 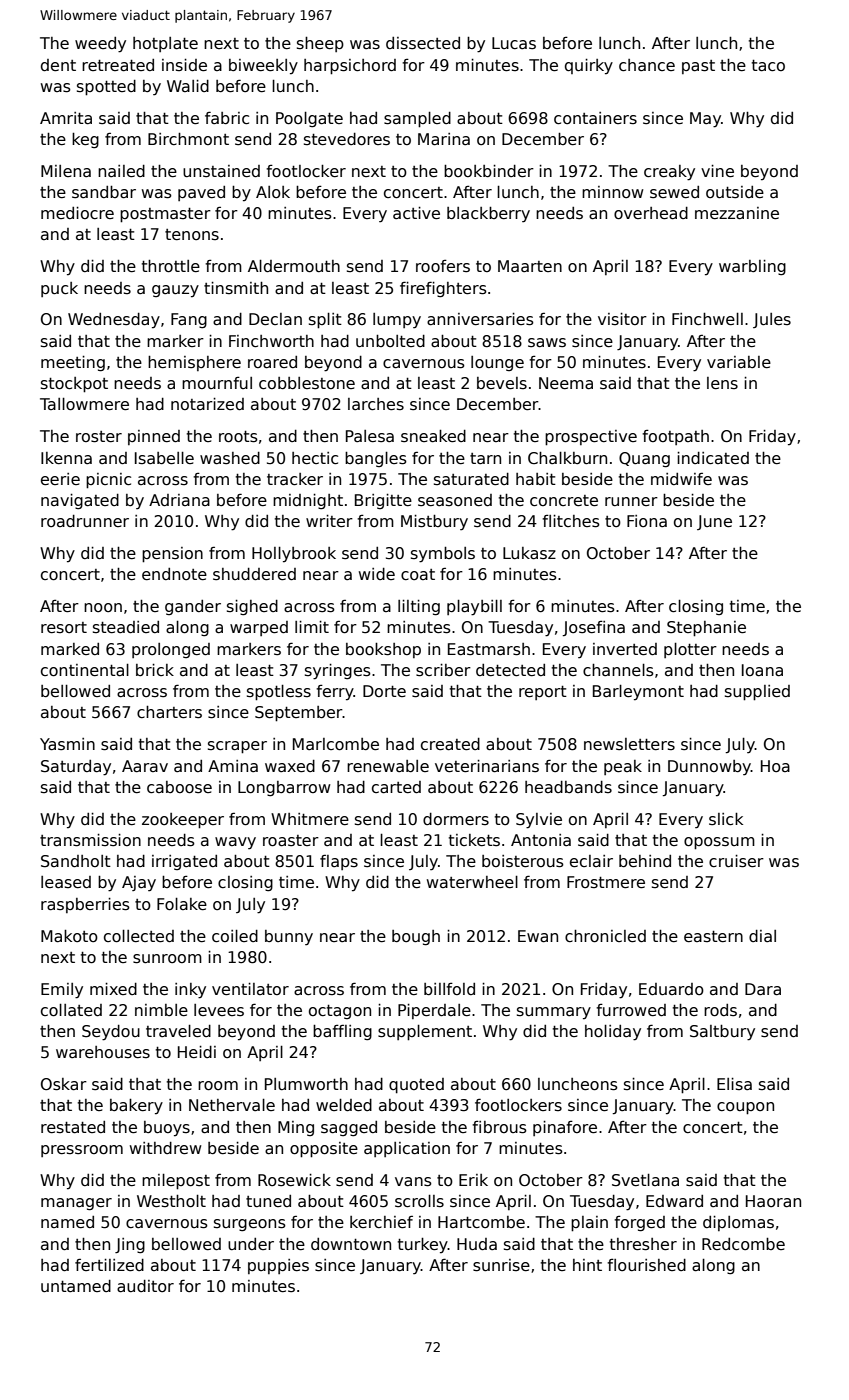 I want to click on baffling, so click(x=342, y=1032).
